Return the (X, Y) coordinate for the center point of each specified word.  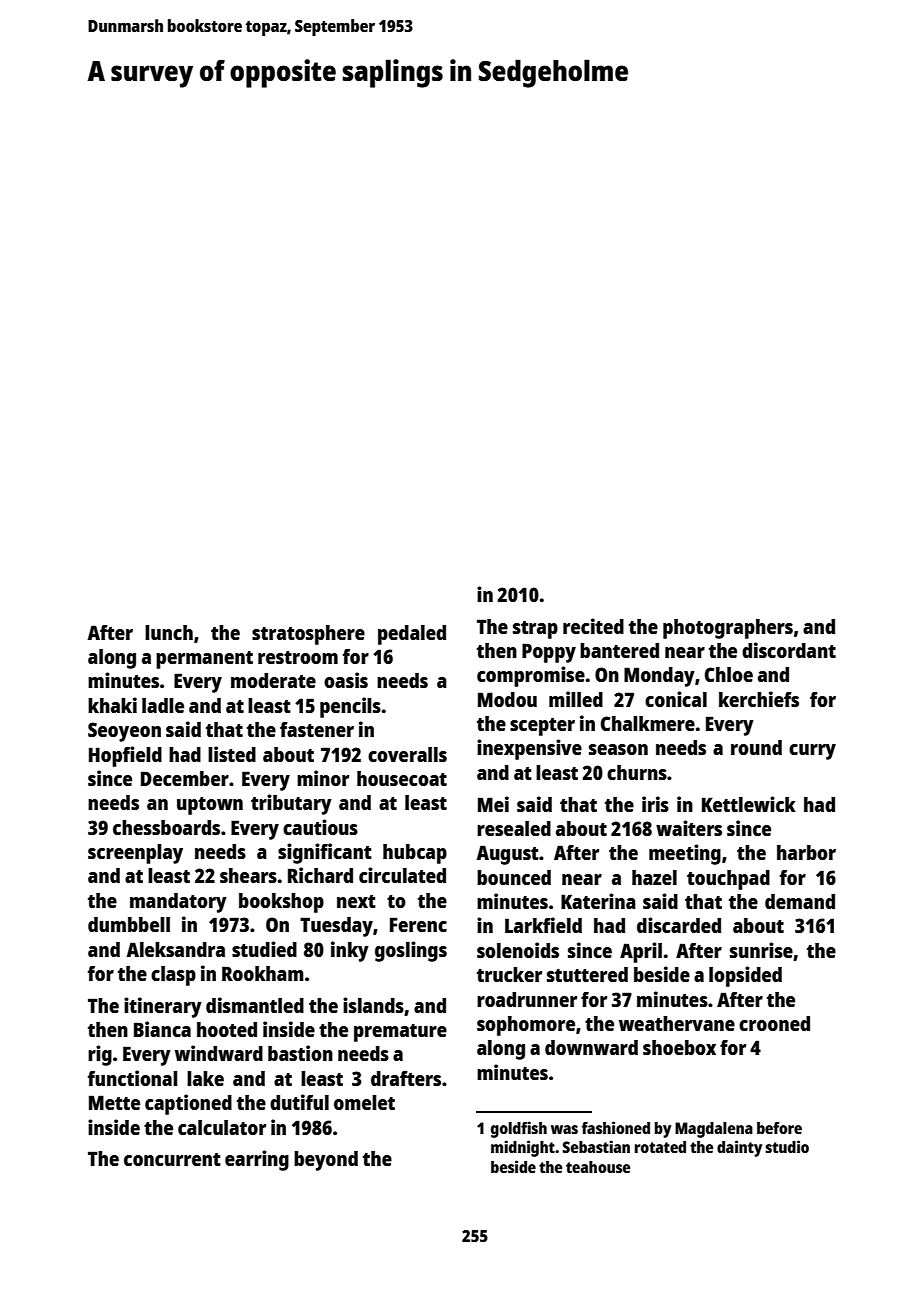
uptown (210, 806)
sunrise (761, 950)
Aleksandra (175, 949)
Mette (114, 1102)
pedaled (412, 635)
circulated (402, 875)
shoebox (679, 1047)
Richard (320, 875)
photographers (728, 629)
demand (800, 901)
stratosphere (308, 635)
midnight (523, 1148)
